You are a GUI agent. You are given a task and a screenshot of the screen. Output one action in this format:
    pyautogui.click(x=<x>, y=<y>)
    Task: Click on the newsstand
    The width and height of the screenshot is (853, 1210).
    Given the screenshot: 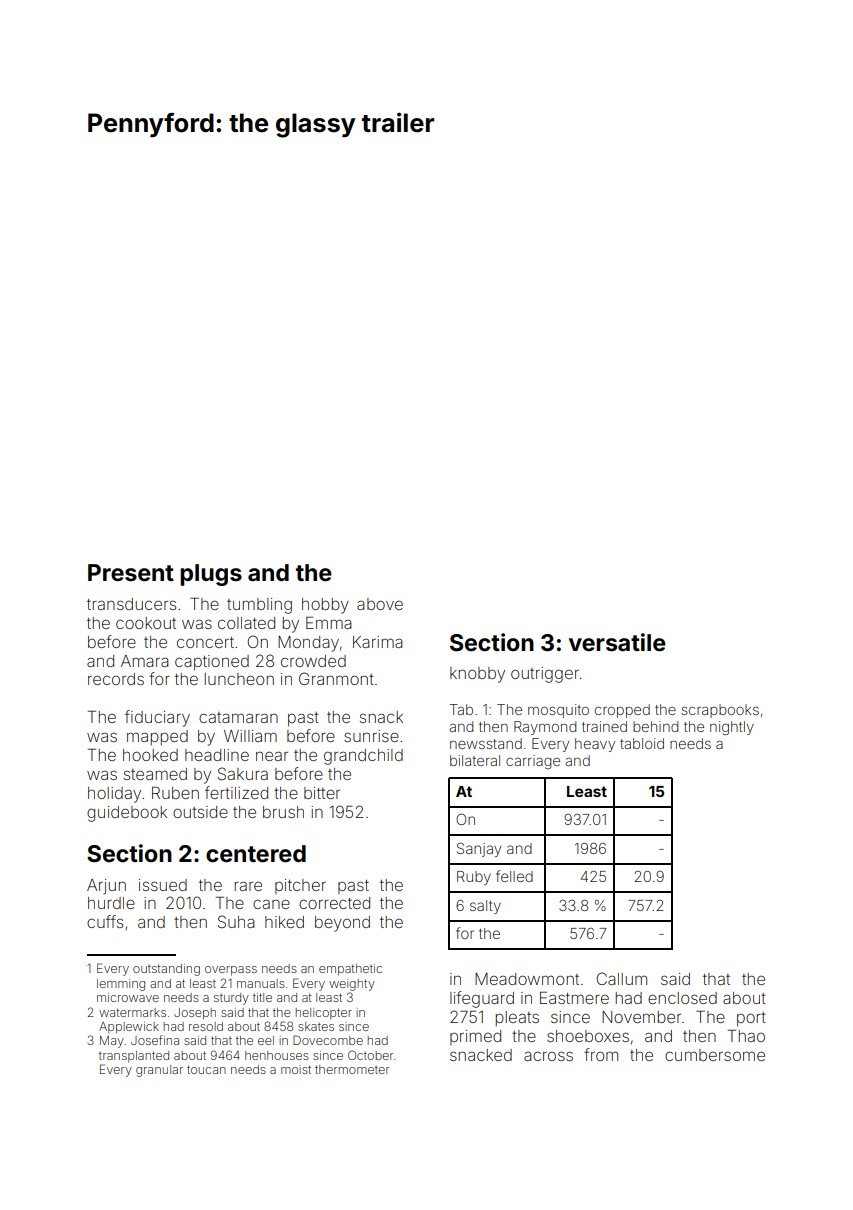 What is the action you would take?
    pyautogui.click(x=486, y=743)
